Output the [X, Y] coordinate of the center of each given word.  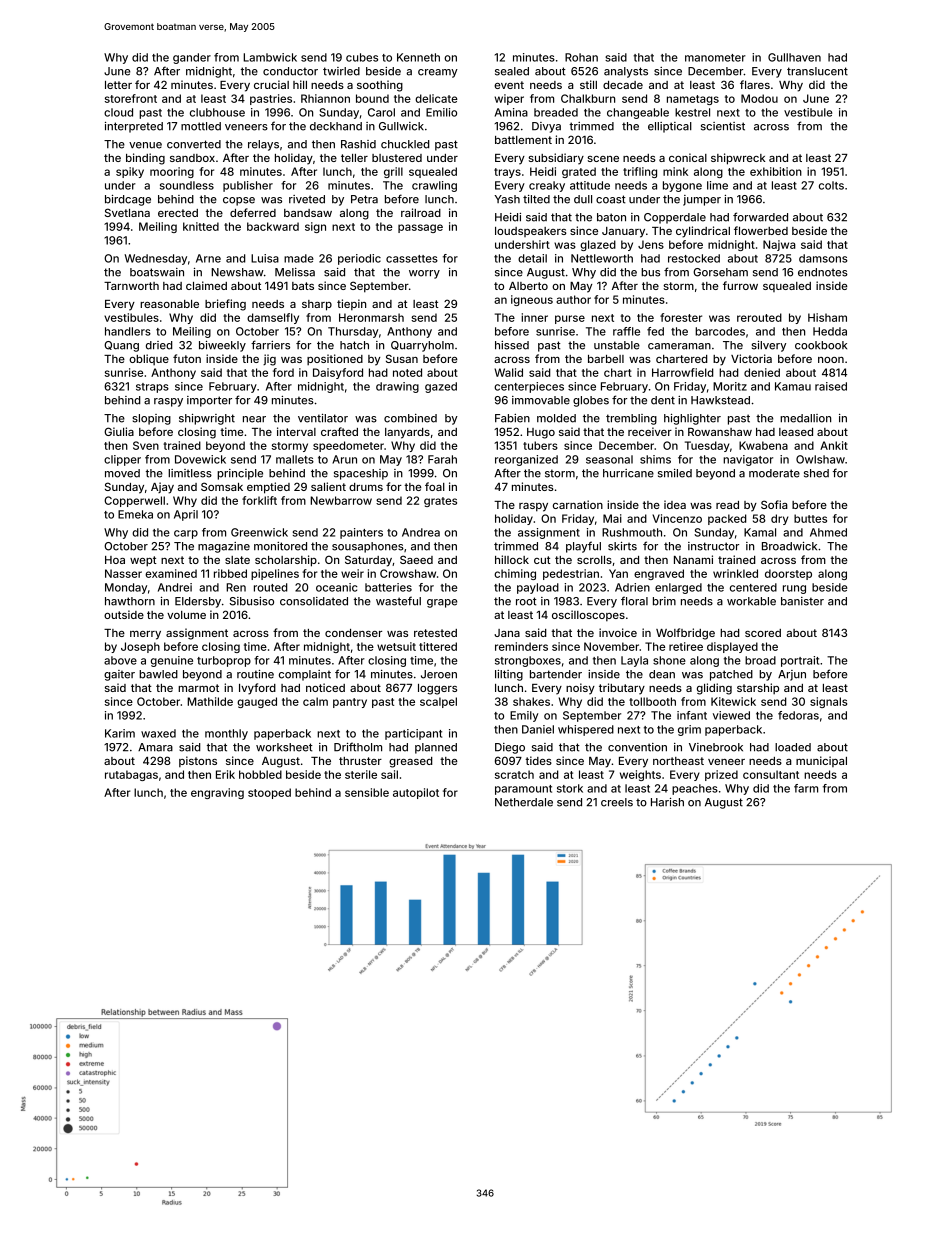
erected [178, 213]
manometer [715, 58]
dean [662, 674]
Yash [507, 199]
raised [831, 386]
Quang [121, 346]
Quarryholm [422, 346]
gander [192, 58]
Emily [524, 716]
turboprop [224, 661]
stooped [269, 793]
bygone [682, 186]
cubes [362, 57]
